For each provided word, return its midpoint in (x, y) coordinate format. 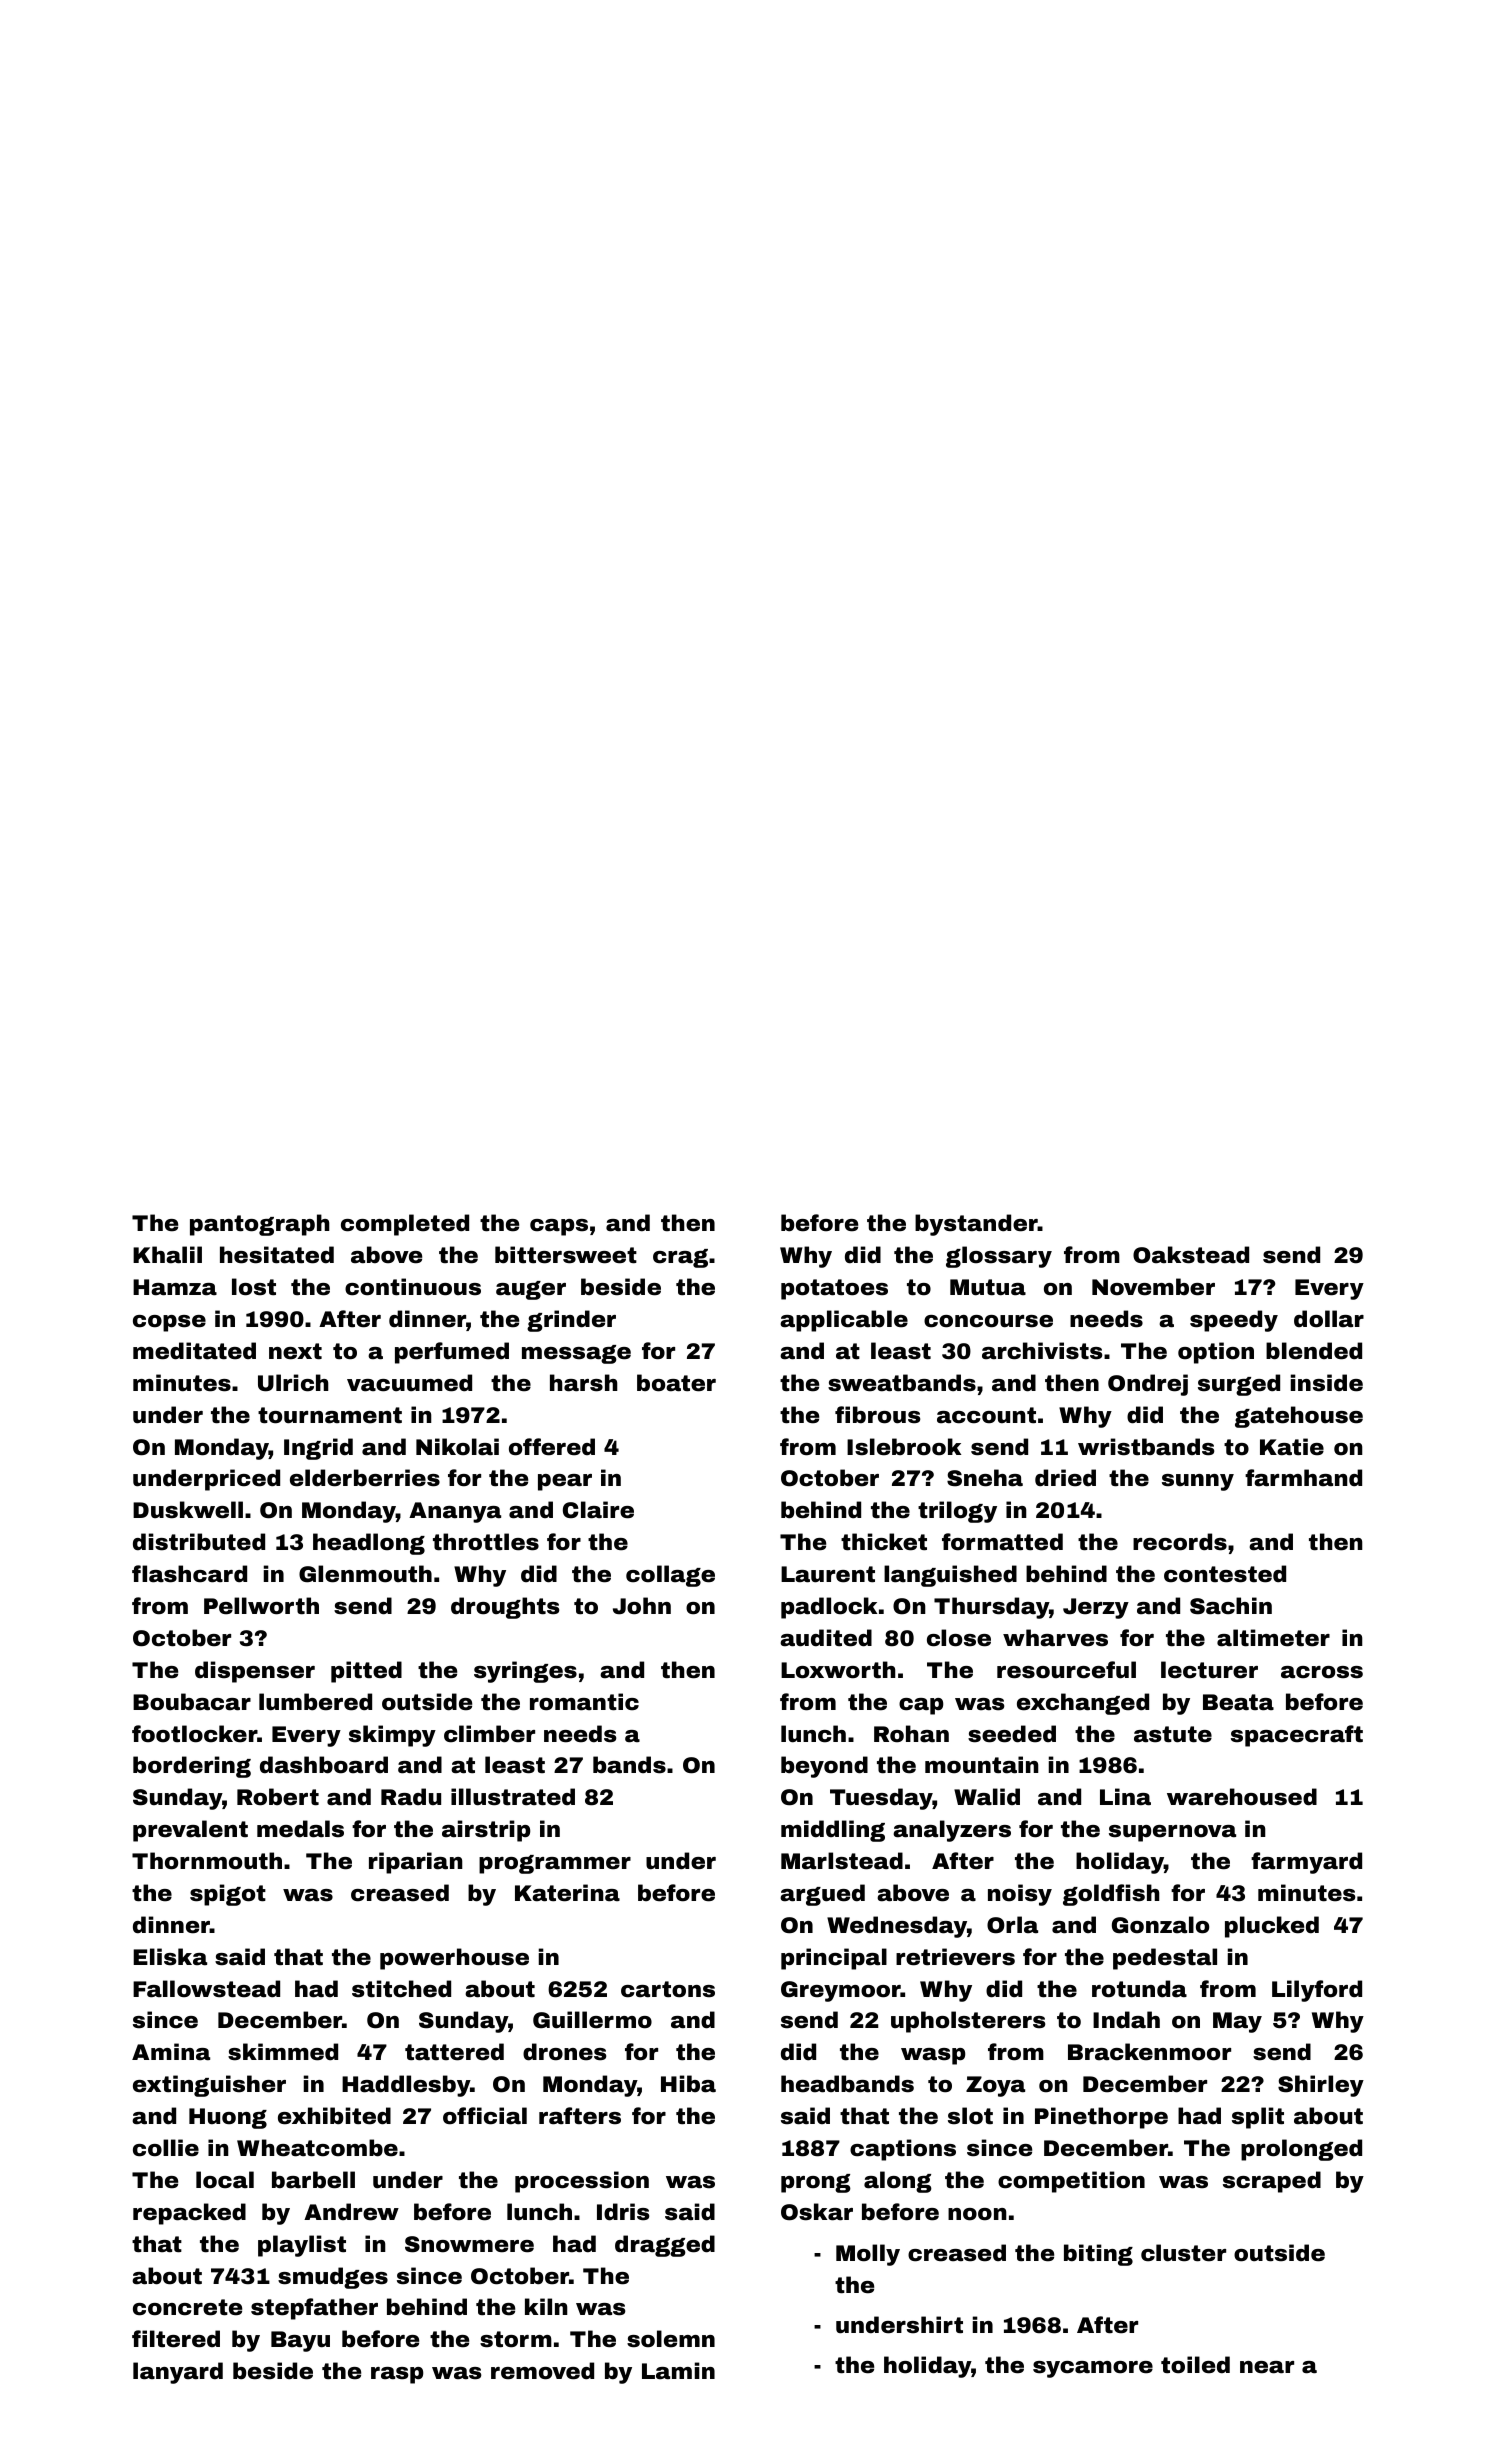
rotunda (1139, 1989)
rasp (397, 2375)
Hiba (688, 2084)
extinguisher (209, 2086)
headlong (369, 1544)
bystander (976, 1225)
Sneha (985, 1478)
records (1180, 1542)
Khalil (167, 1255)
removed (542, 2371)
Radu (411, 1797)
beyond (824, 1767)
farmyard (1306, 1863)
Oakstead (1191, 1255)
